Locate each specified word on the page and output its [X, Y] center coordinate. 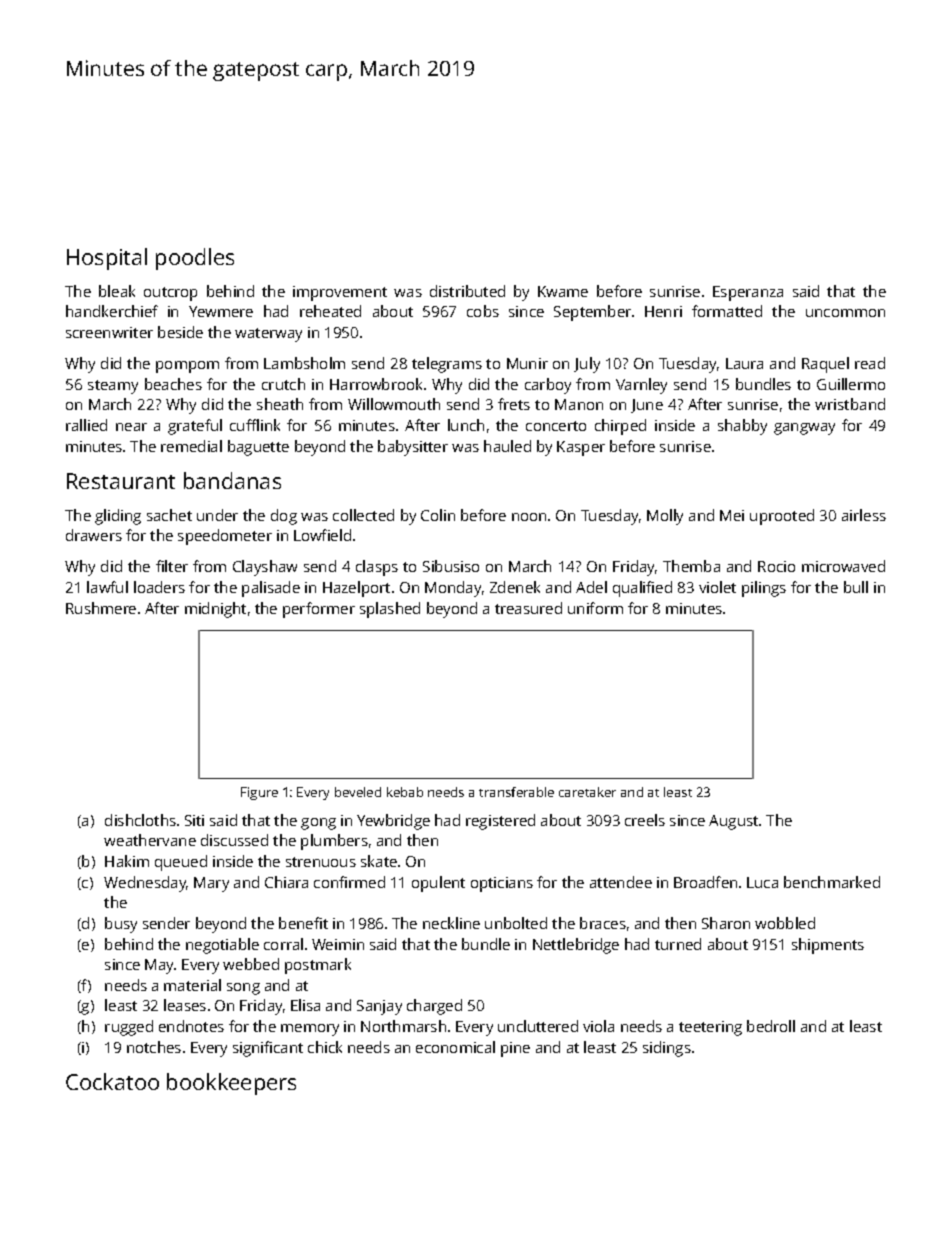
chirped [620, 427]
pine [515, 1049]
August [733, 822]
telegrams [447, 365]
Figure [259, 793]
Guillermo [851, 384]
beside [180, 332]
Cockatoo [112, 1081]
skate [379, 861]
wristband [850, 404]
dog [284, 517]
